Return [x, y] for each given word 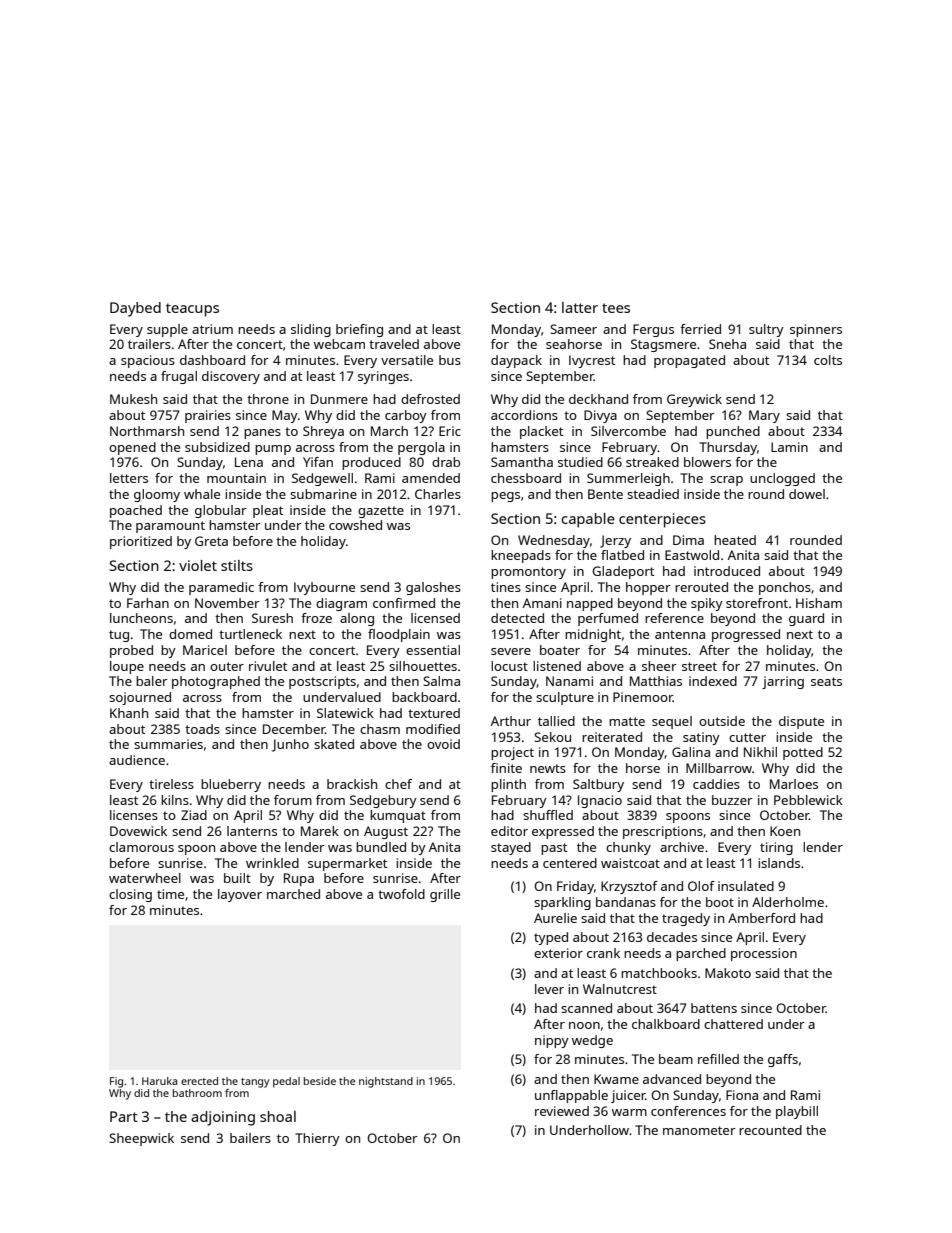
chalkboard [666, 1024]
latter [580, 307]
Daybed [135, 309]
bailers [250, 1138]
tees [616, 308]
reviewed [562, 1111]
